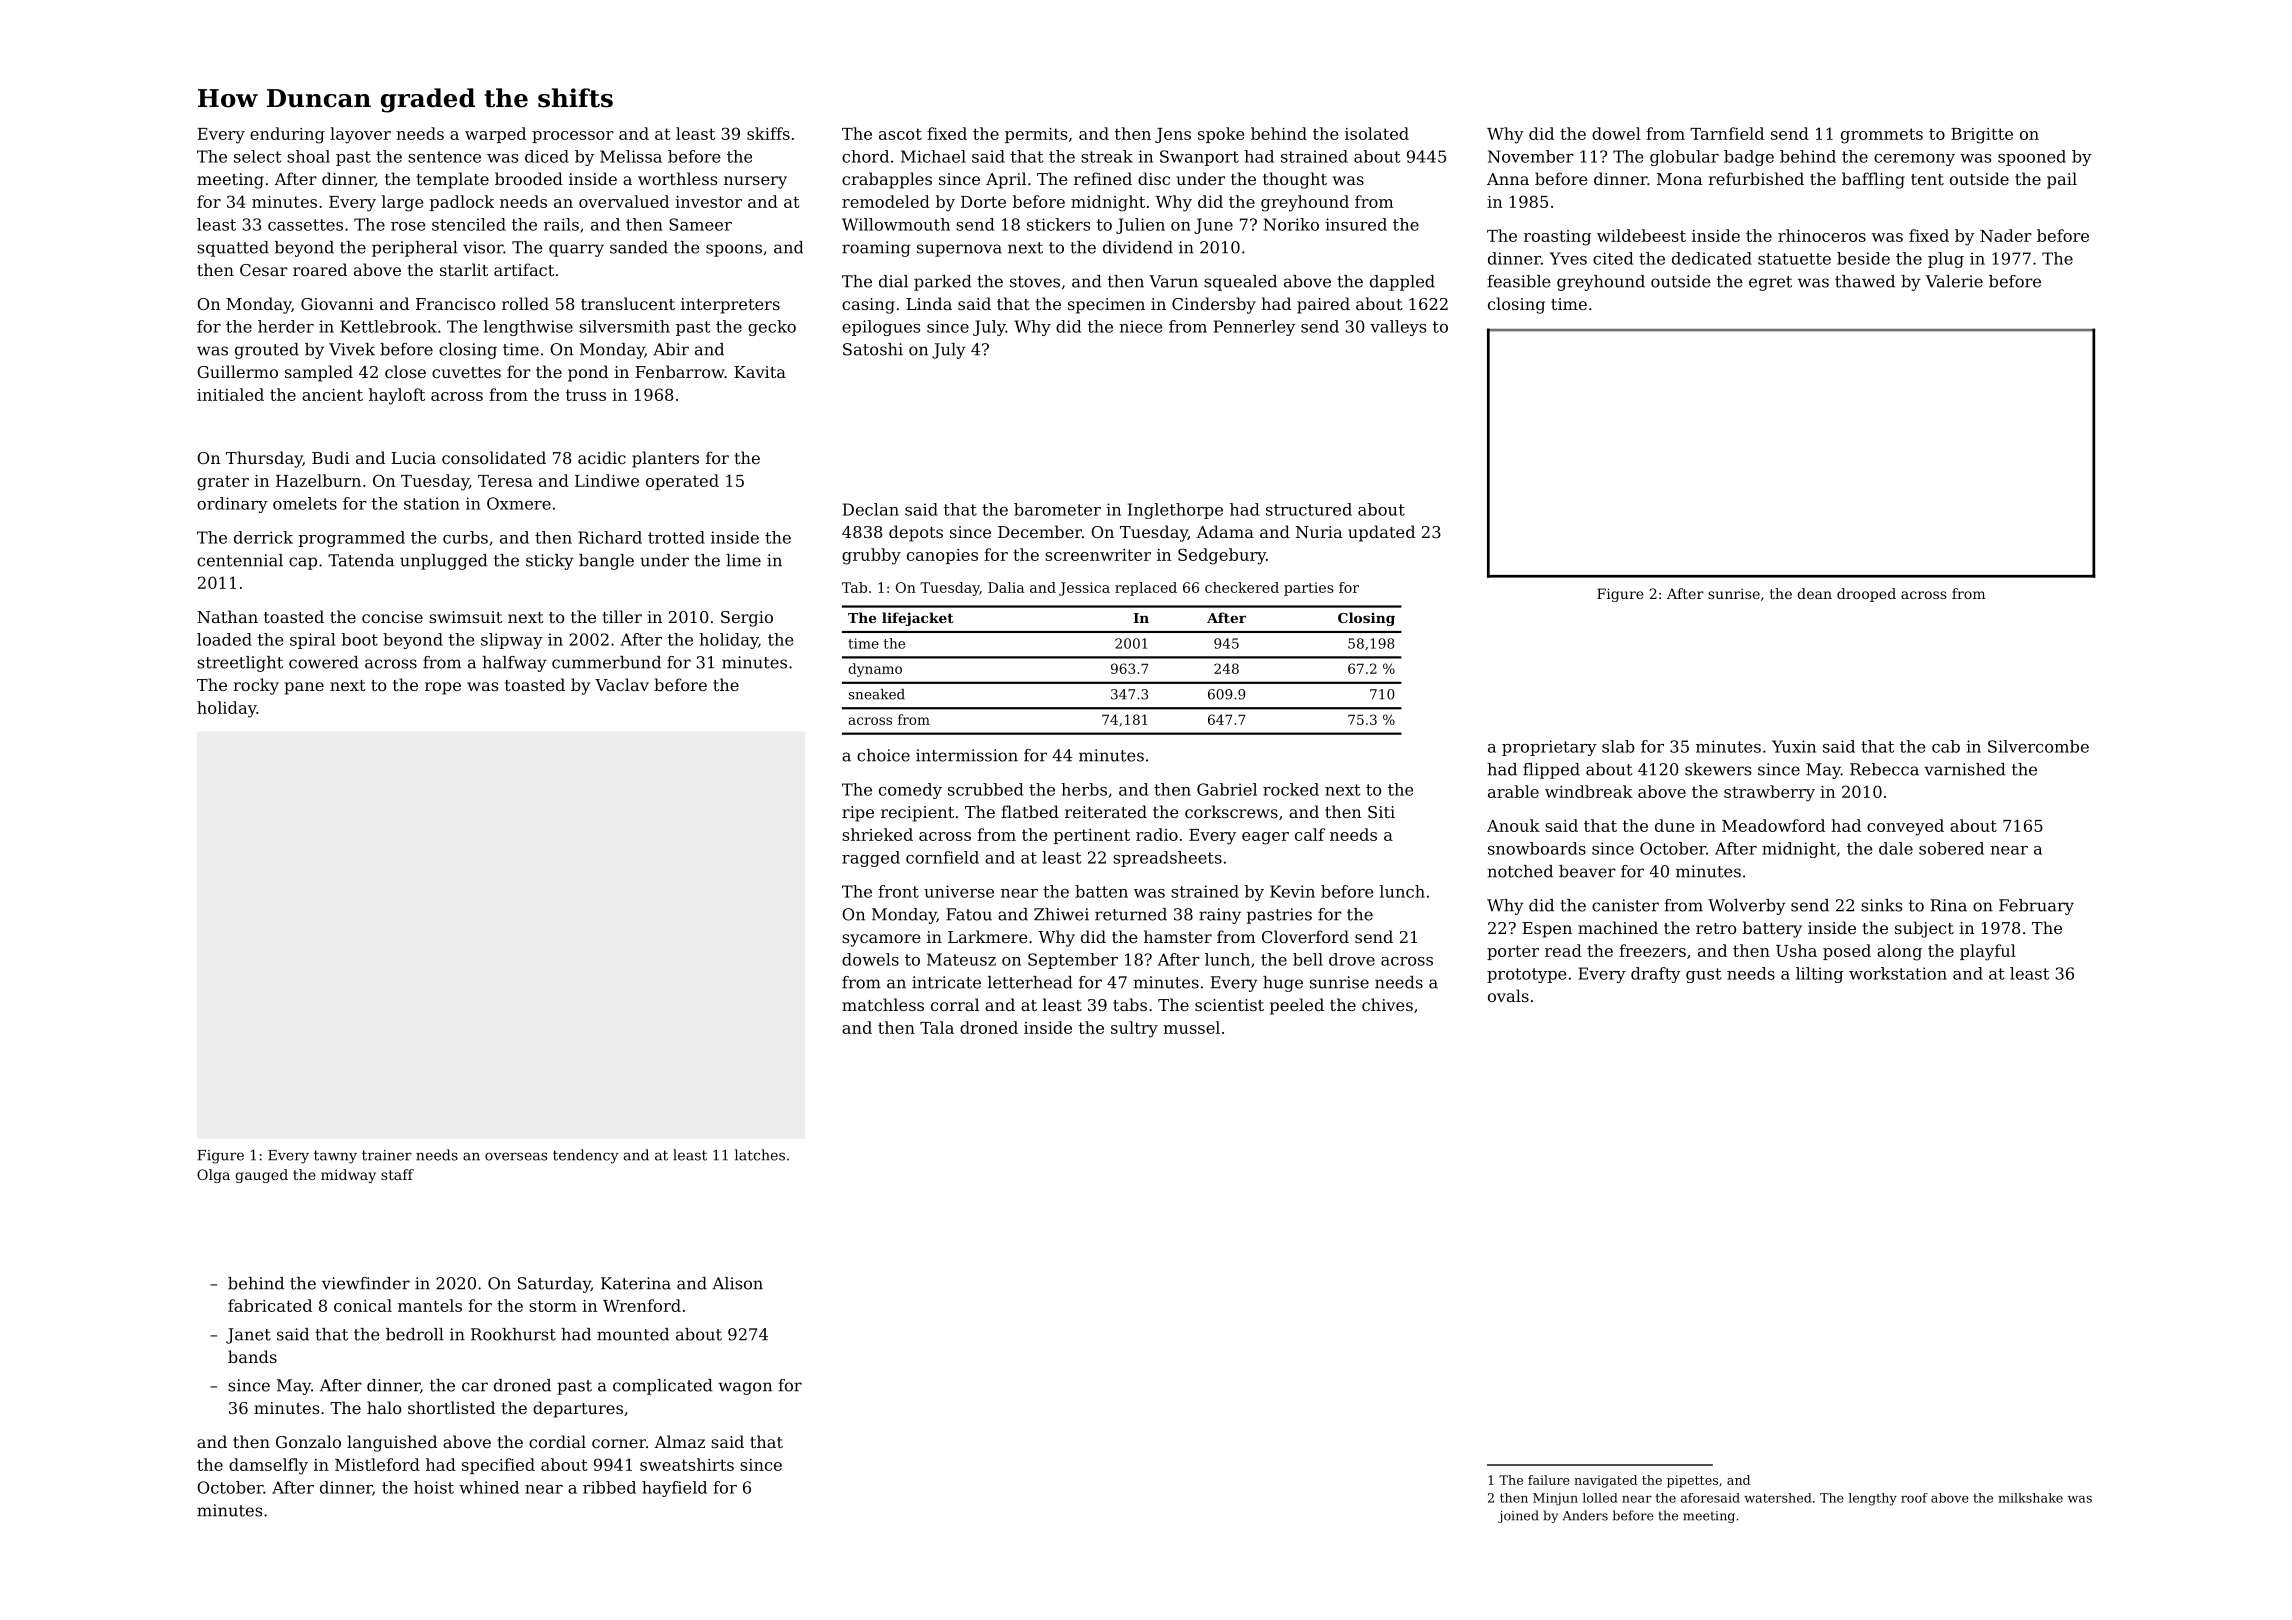 Image resolution: width=2292 pixels, height=1620 pixels. What do you see at coordinates (469, 224) in the screenshot?
I see `stenciled` at bounding box center [469, 224].
